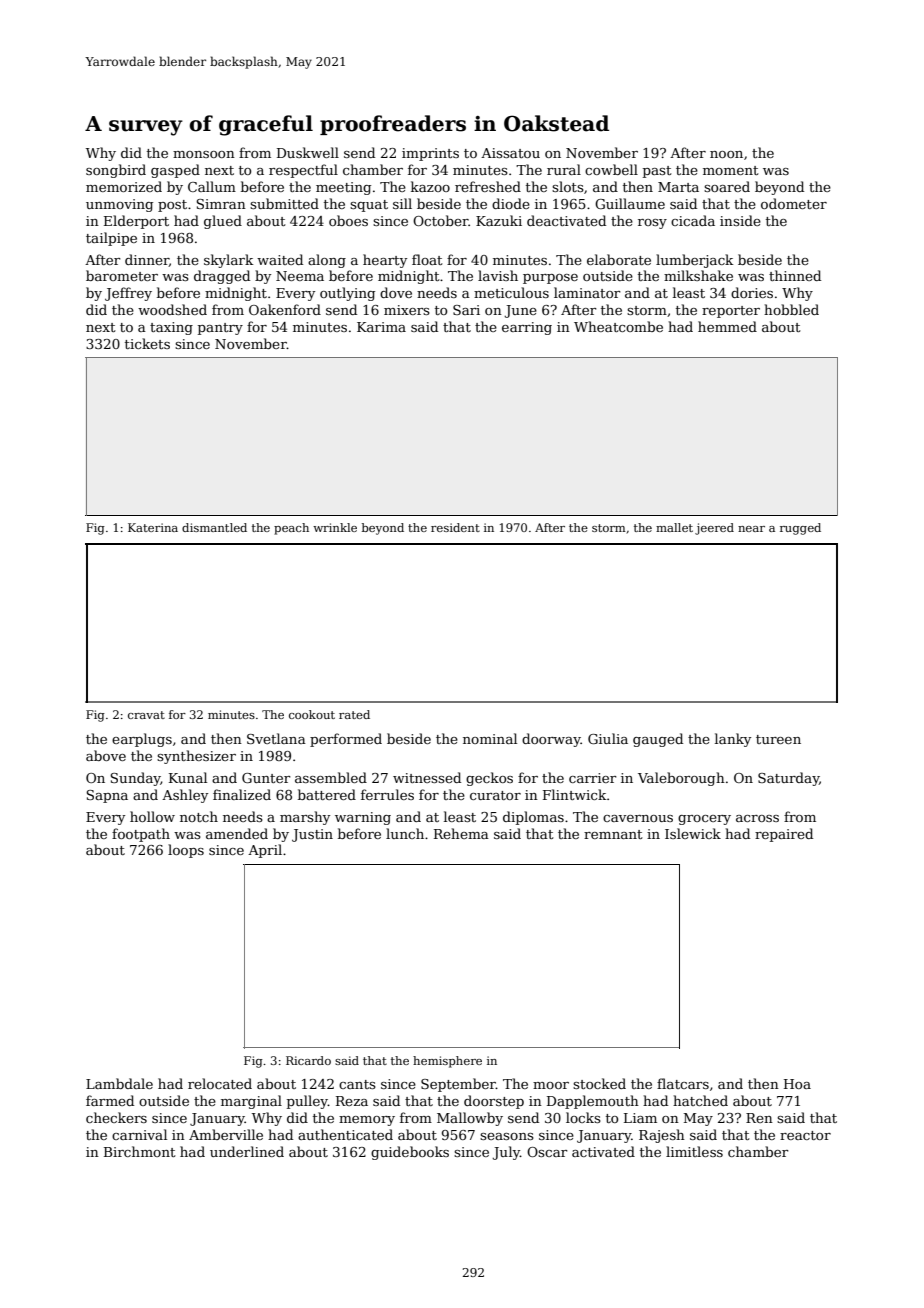  I want to click on tickets, so click(147, 343).
